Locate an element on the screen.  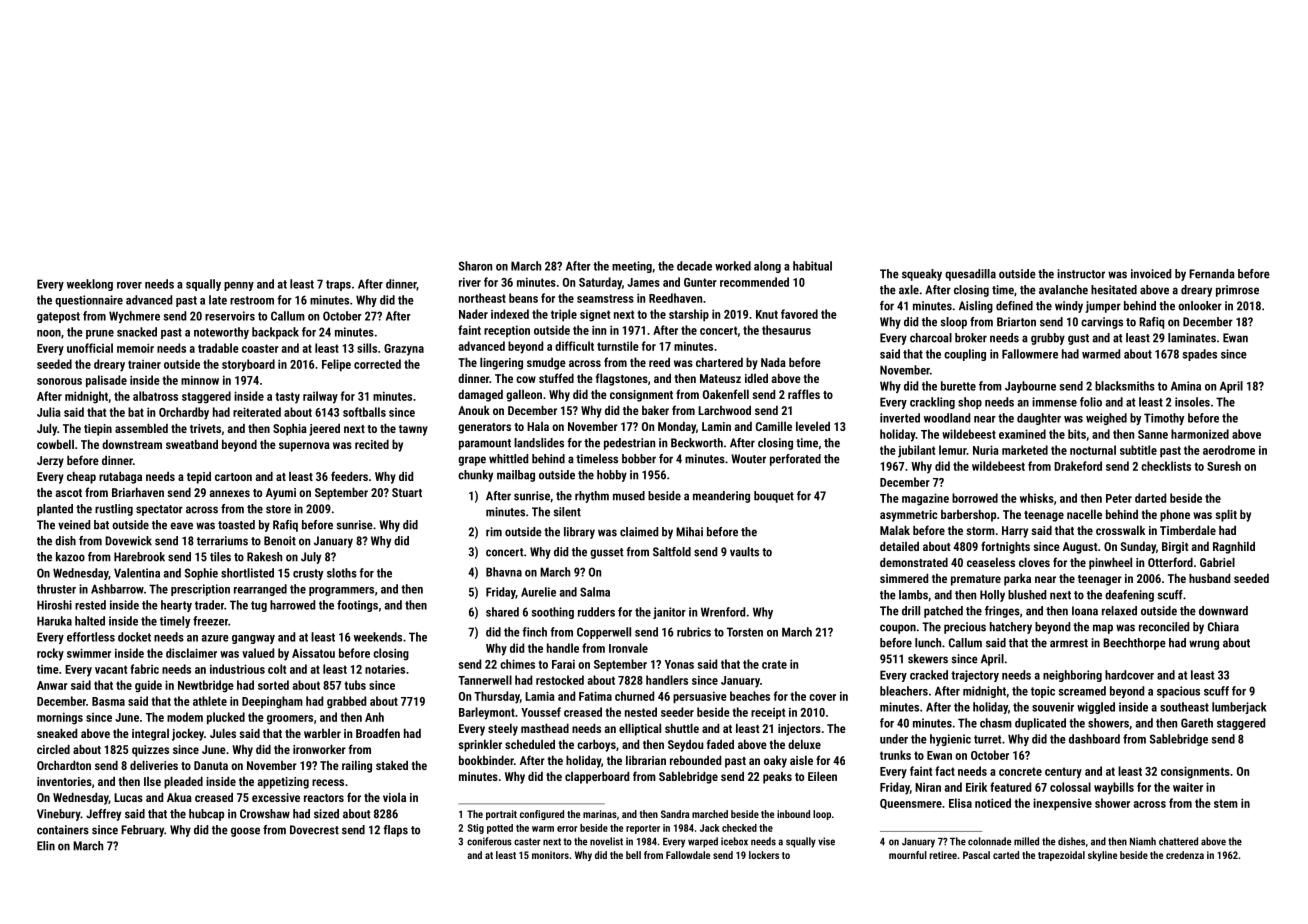
triple is located at coordinates (564, 315).
